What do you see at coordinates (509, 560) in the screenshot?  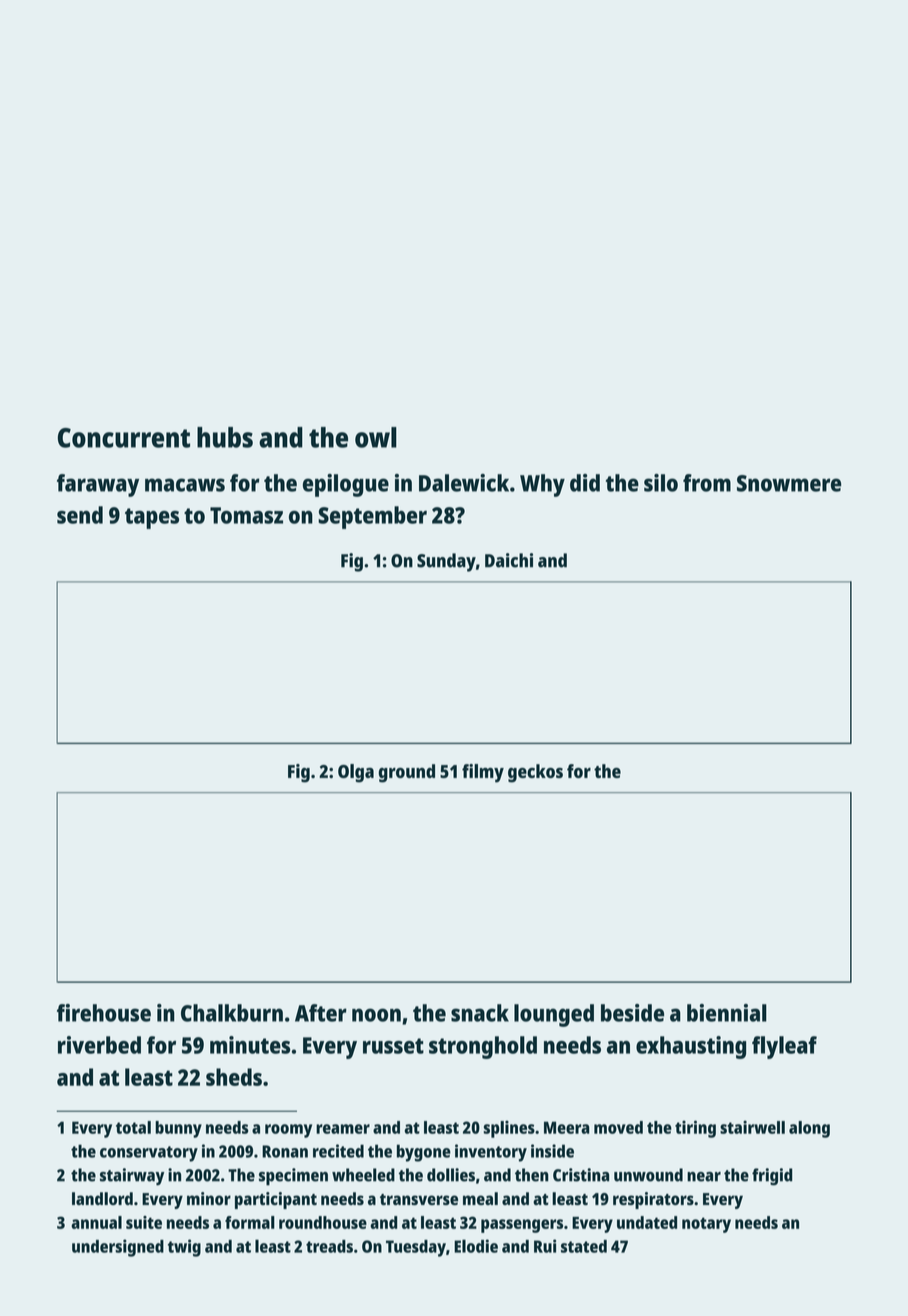 I see `Daichi` at bounding box center [509, 560].
